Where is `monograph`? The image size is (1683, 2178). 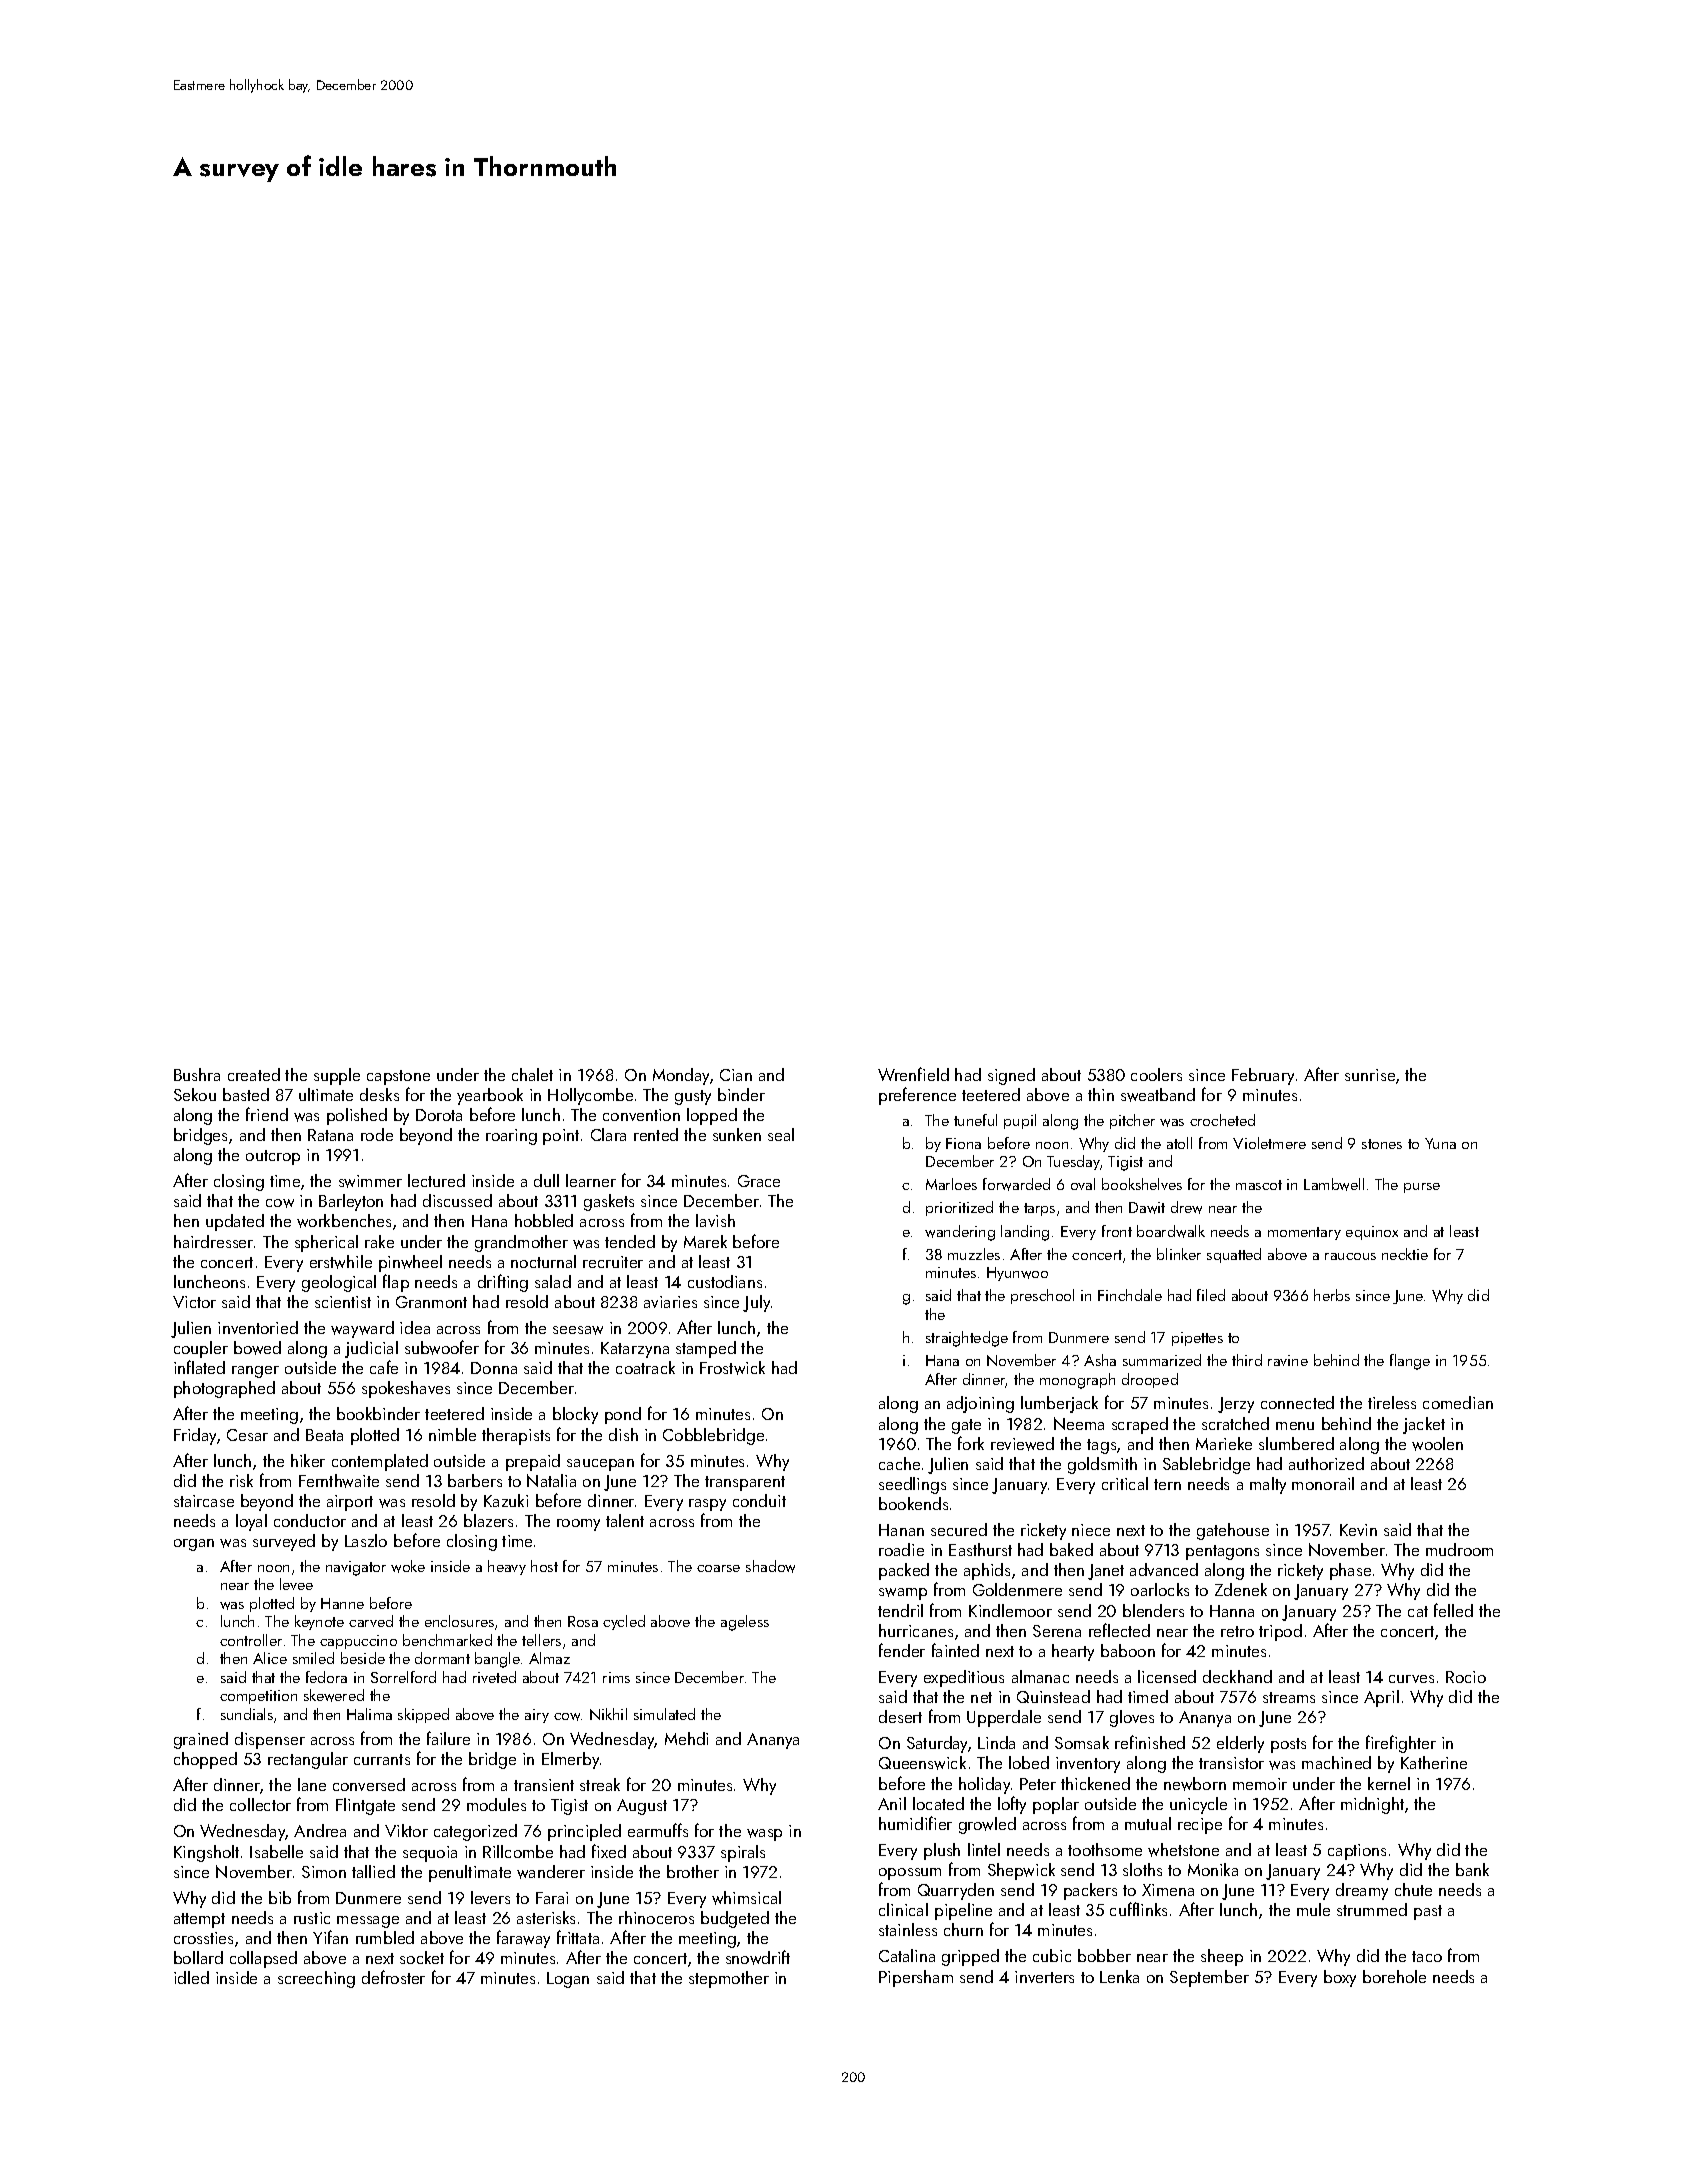 monograph is located at coordinates (1077, 1381).
